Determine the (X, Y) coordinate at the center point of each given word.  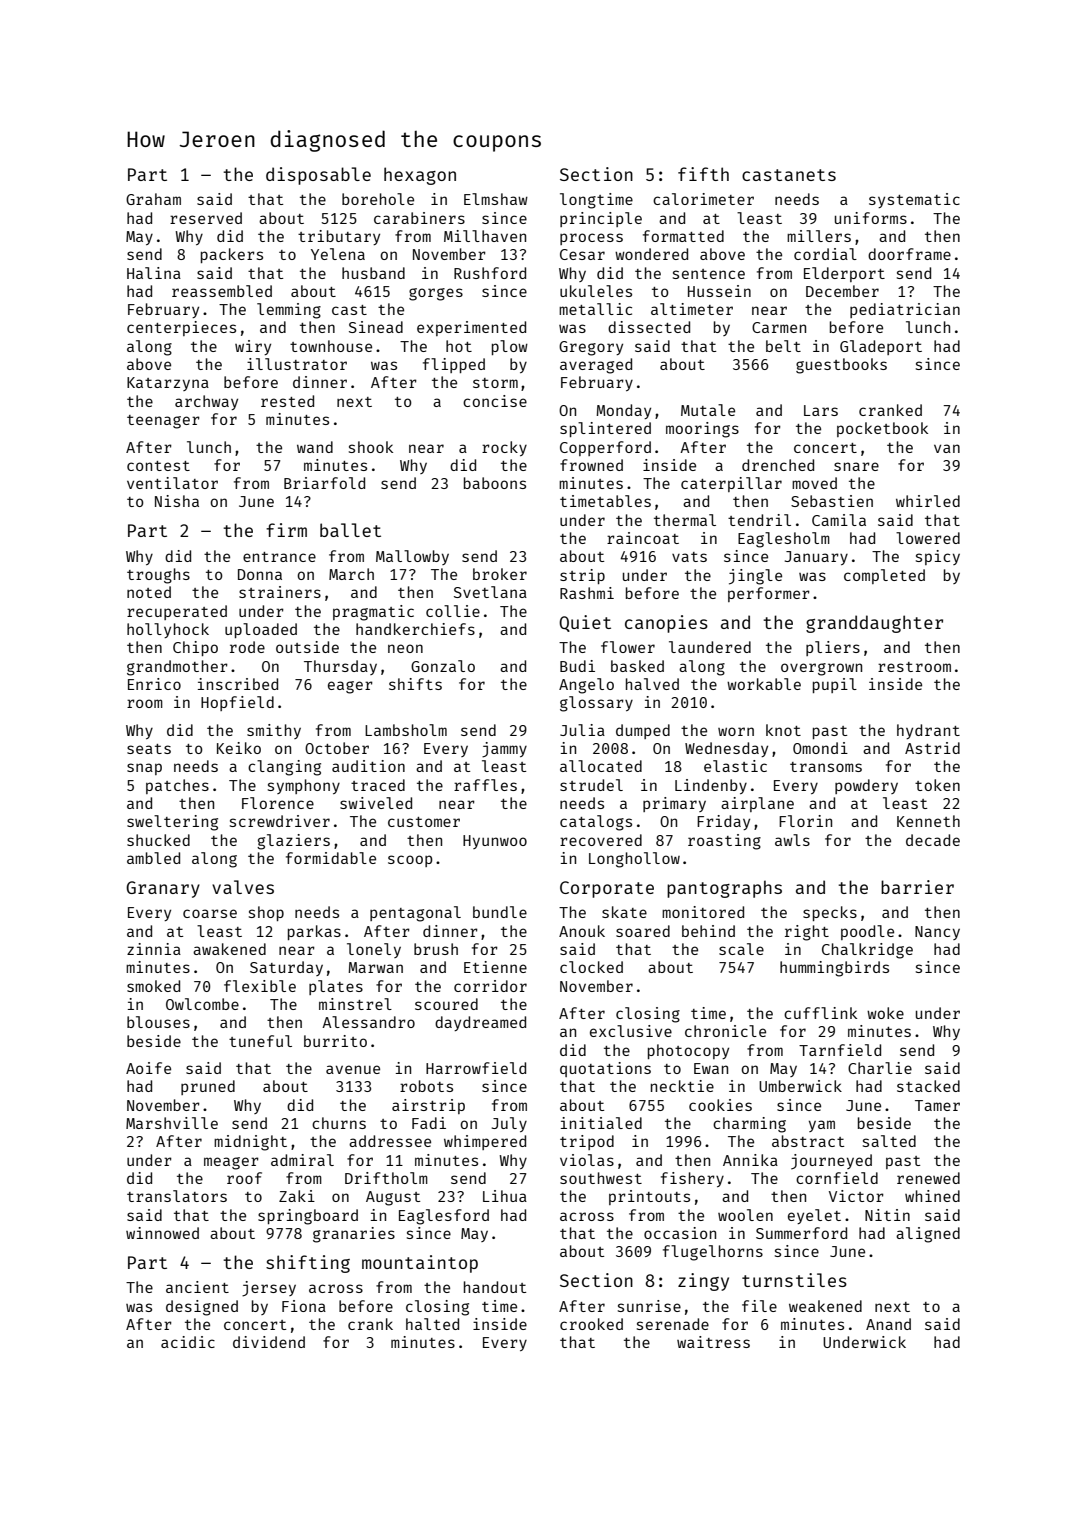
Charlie (880, 1068)
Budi (577, 666)
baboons (495, 483)
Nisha (177, 501)
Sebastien (832, 501)
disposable (318, 176)
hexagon (420, 176)
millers (819, 236)
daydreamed (480, 1023)
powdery (866, 786)
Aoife (148, 1068)
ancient (197, 1287)
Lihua (505, 1196)
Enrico (154, 684)
